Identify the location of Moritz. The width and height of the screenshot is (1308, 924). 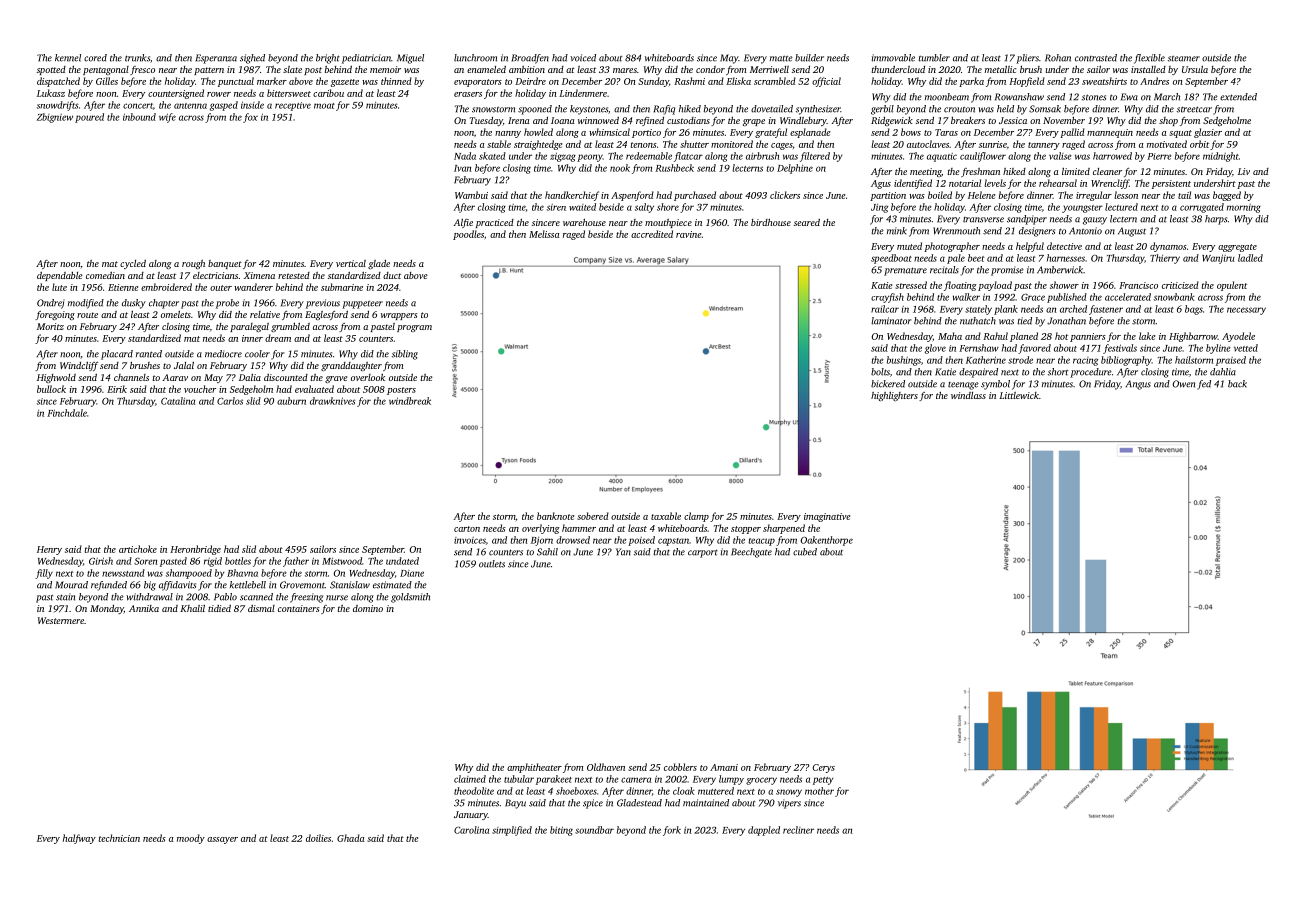
(50, 326).
